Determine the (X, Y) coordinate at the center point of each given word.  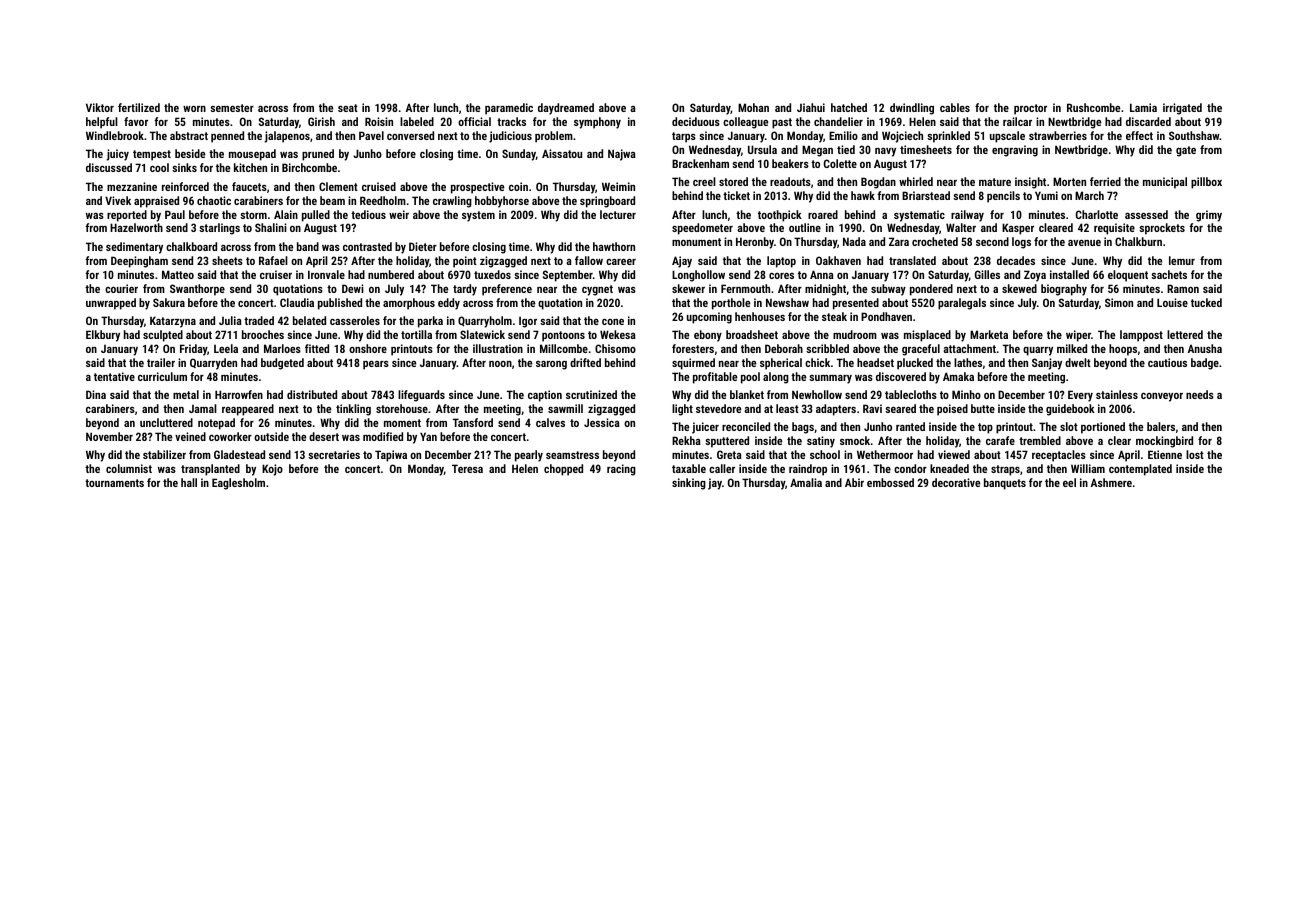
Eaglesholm (238, 484)
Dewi (353, 288)
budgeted (282, 364)
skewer (688, 288)
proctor (1030, 109)
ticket (736, 195)
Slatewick (482, 334)
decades (1016, 260)
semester (232, 108)
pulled (316, 216)
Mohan (753, 107)
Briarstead (926, 195)
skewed (1019, 288)
